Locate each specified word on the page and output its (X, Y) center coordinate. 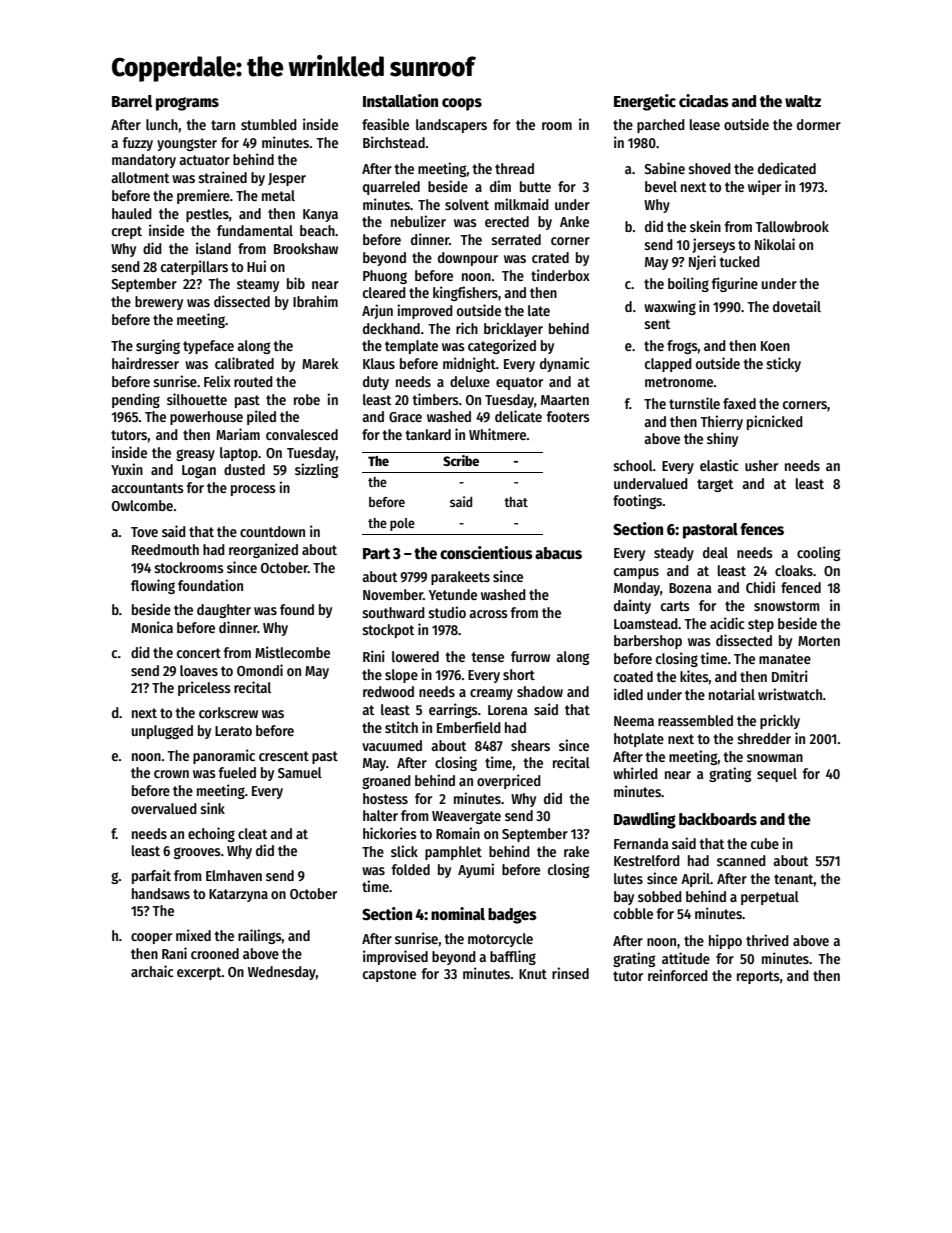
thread (514, 168)
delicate (518, 416)
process (253, 490)
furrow (530, 656)
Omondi (260, 670)
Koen (775, 346)
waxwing (670, 307)
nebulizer (418, 221)
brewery (159, 303)
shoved (709, 168)
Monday (637, 589)
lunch (162, 124)
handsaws (161, 893)
